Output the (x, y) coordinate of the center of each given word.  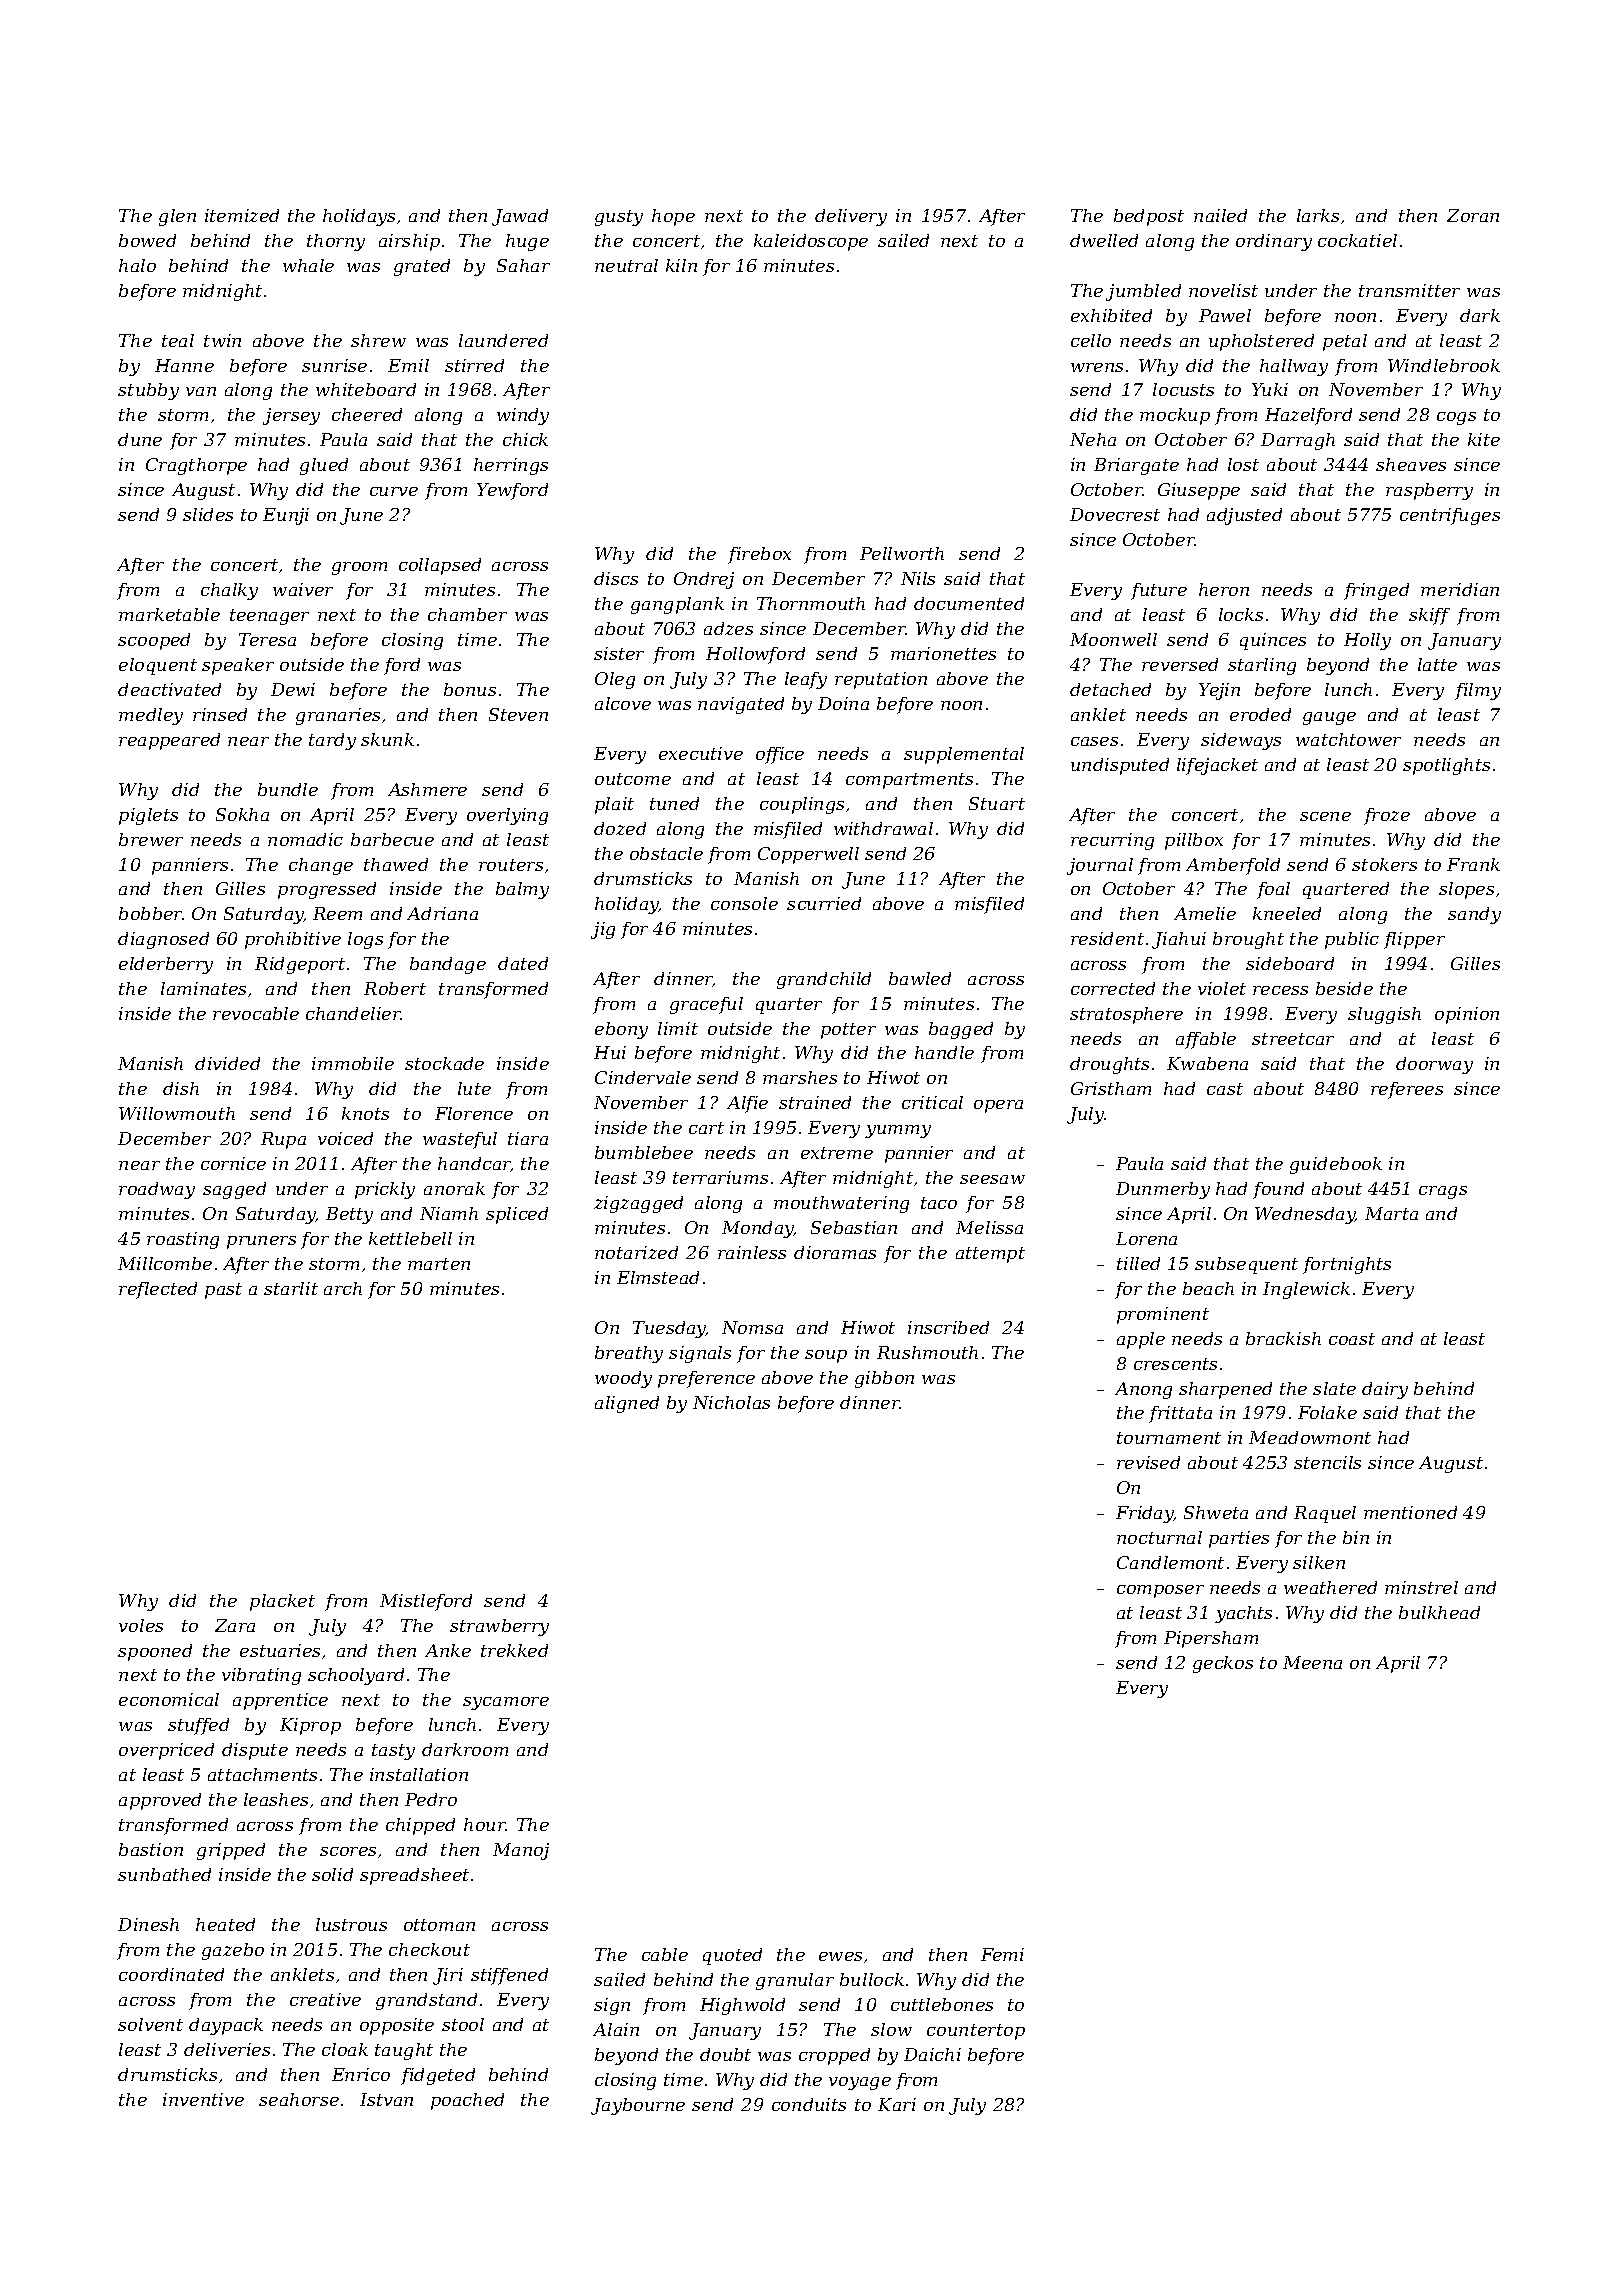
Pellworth (902, 553)
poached (467, 2101)
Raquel (1325, 1514)
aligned (627, 1404)
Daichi (932, 2054)
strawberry (499, 1627)
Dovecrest (1115, 514)
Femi (1002, 1954)
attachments (262, 1774)
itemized (242, 215)
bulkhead (1439, 1612)
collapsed (440, 566)
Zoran (1473, 215)
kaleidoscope (811, 242)
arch (343, 1288)
